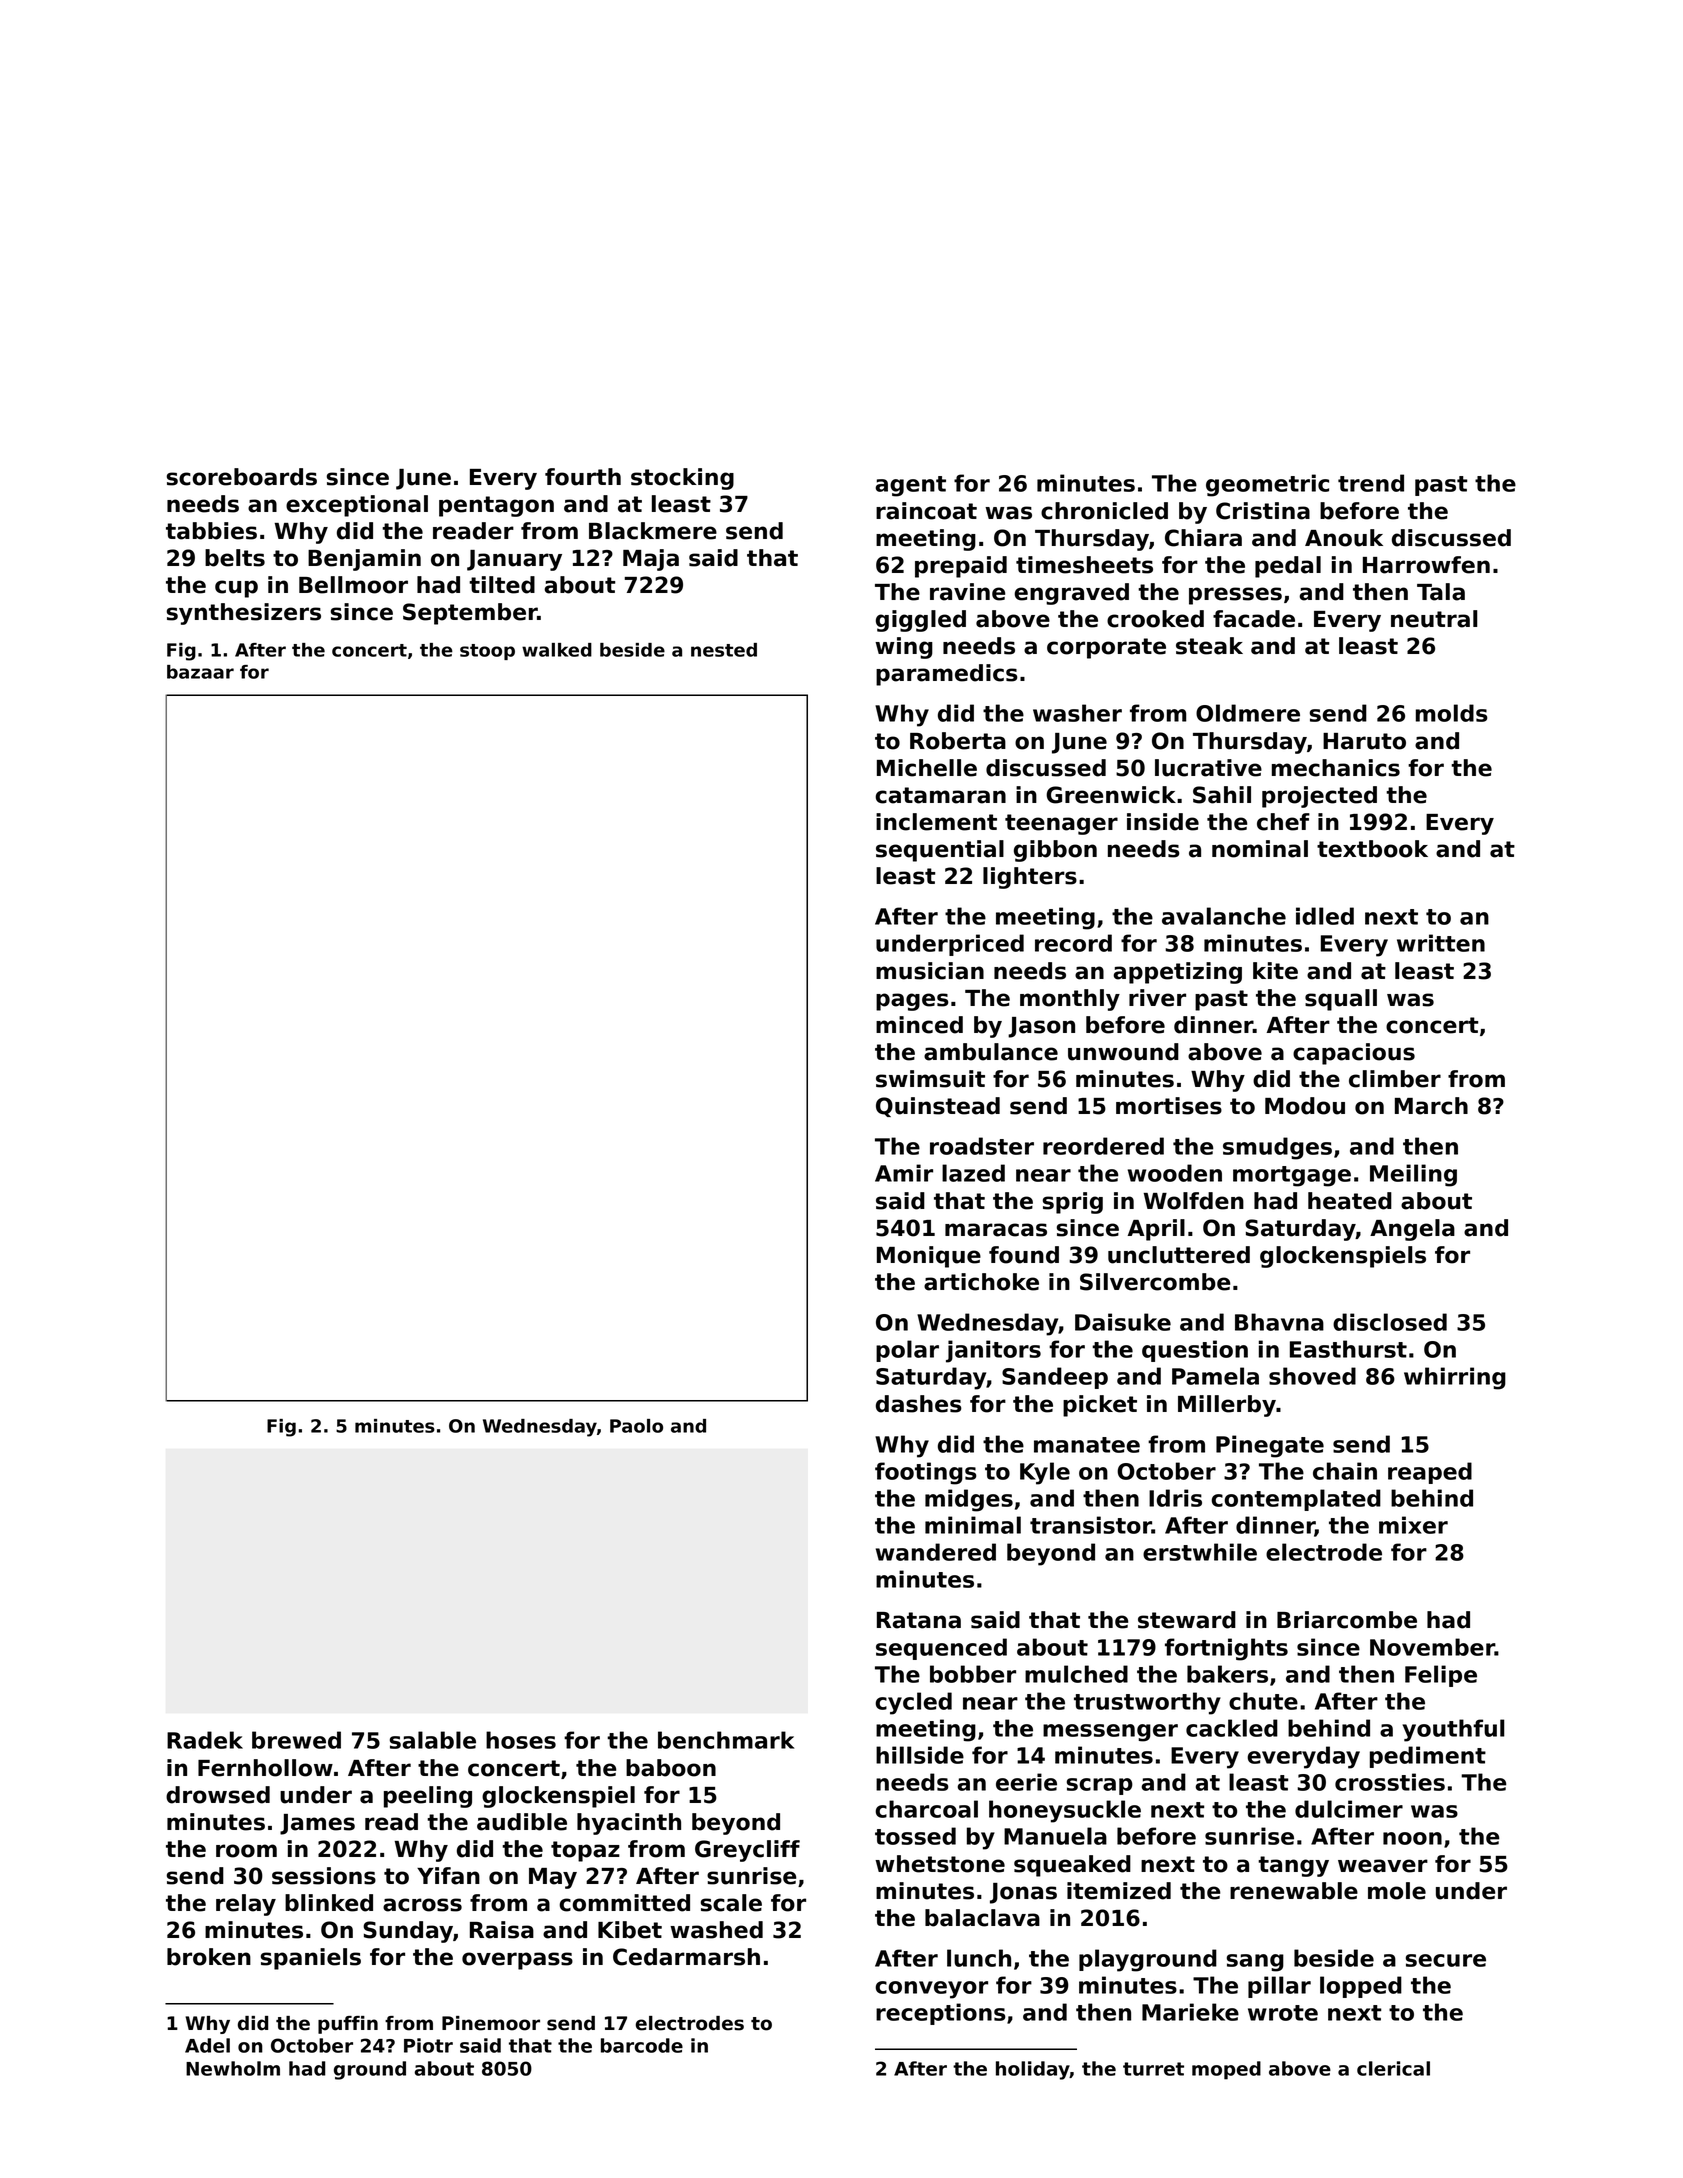 This image has height=2178, width=1683. I want to click on Greenwick, so click(1111, 795).
